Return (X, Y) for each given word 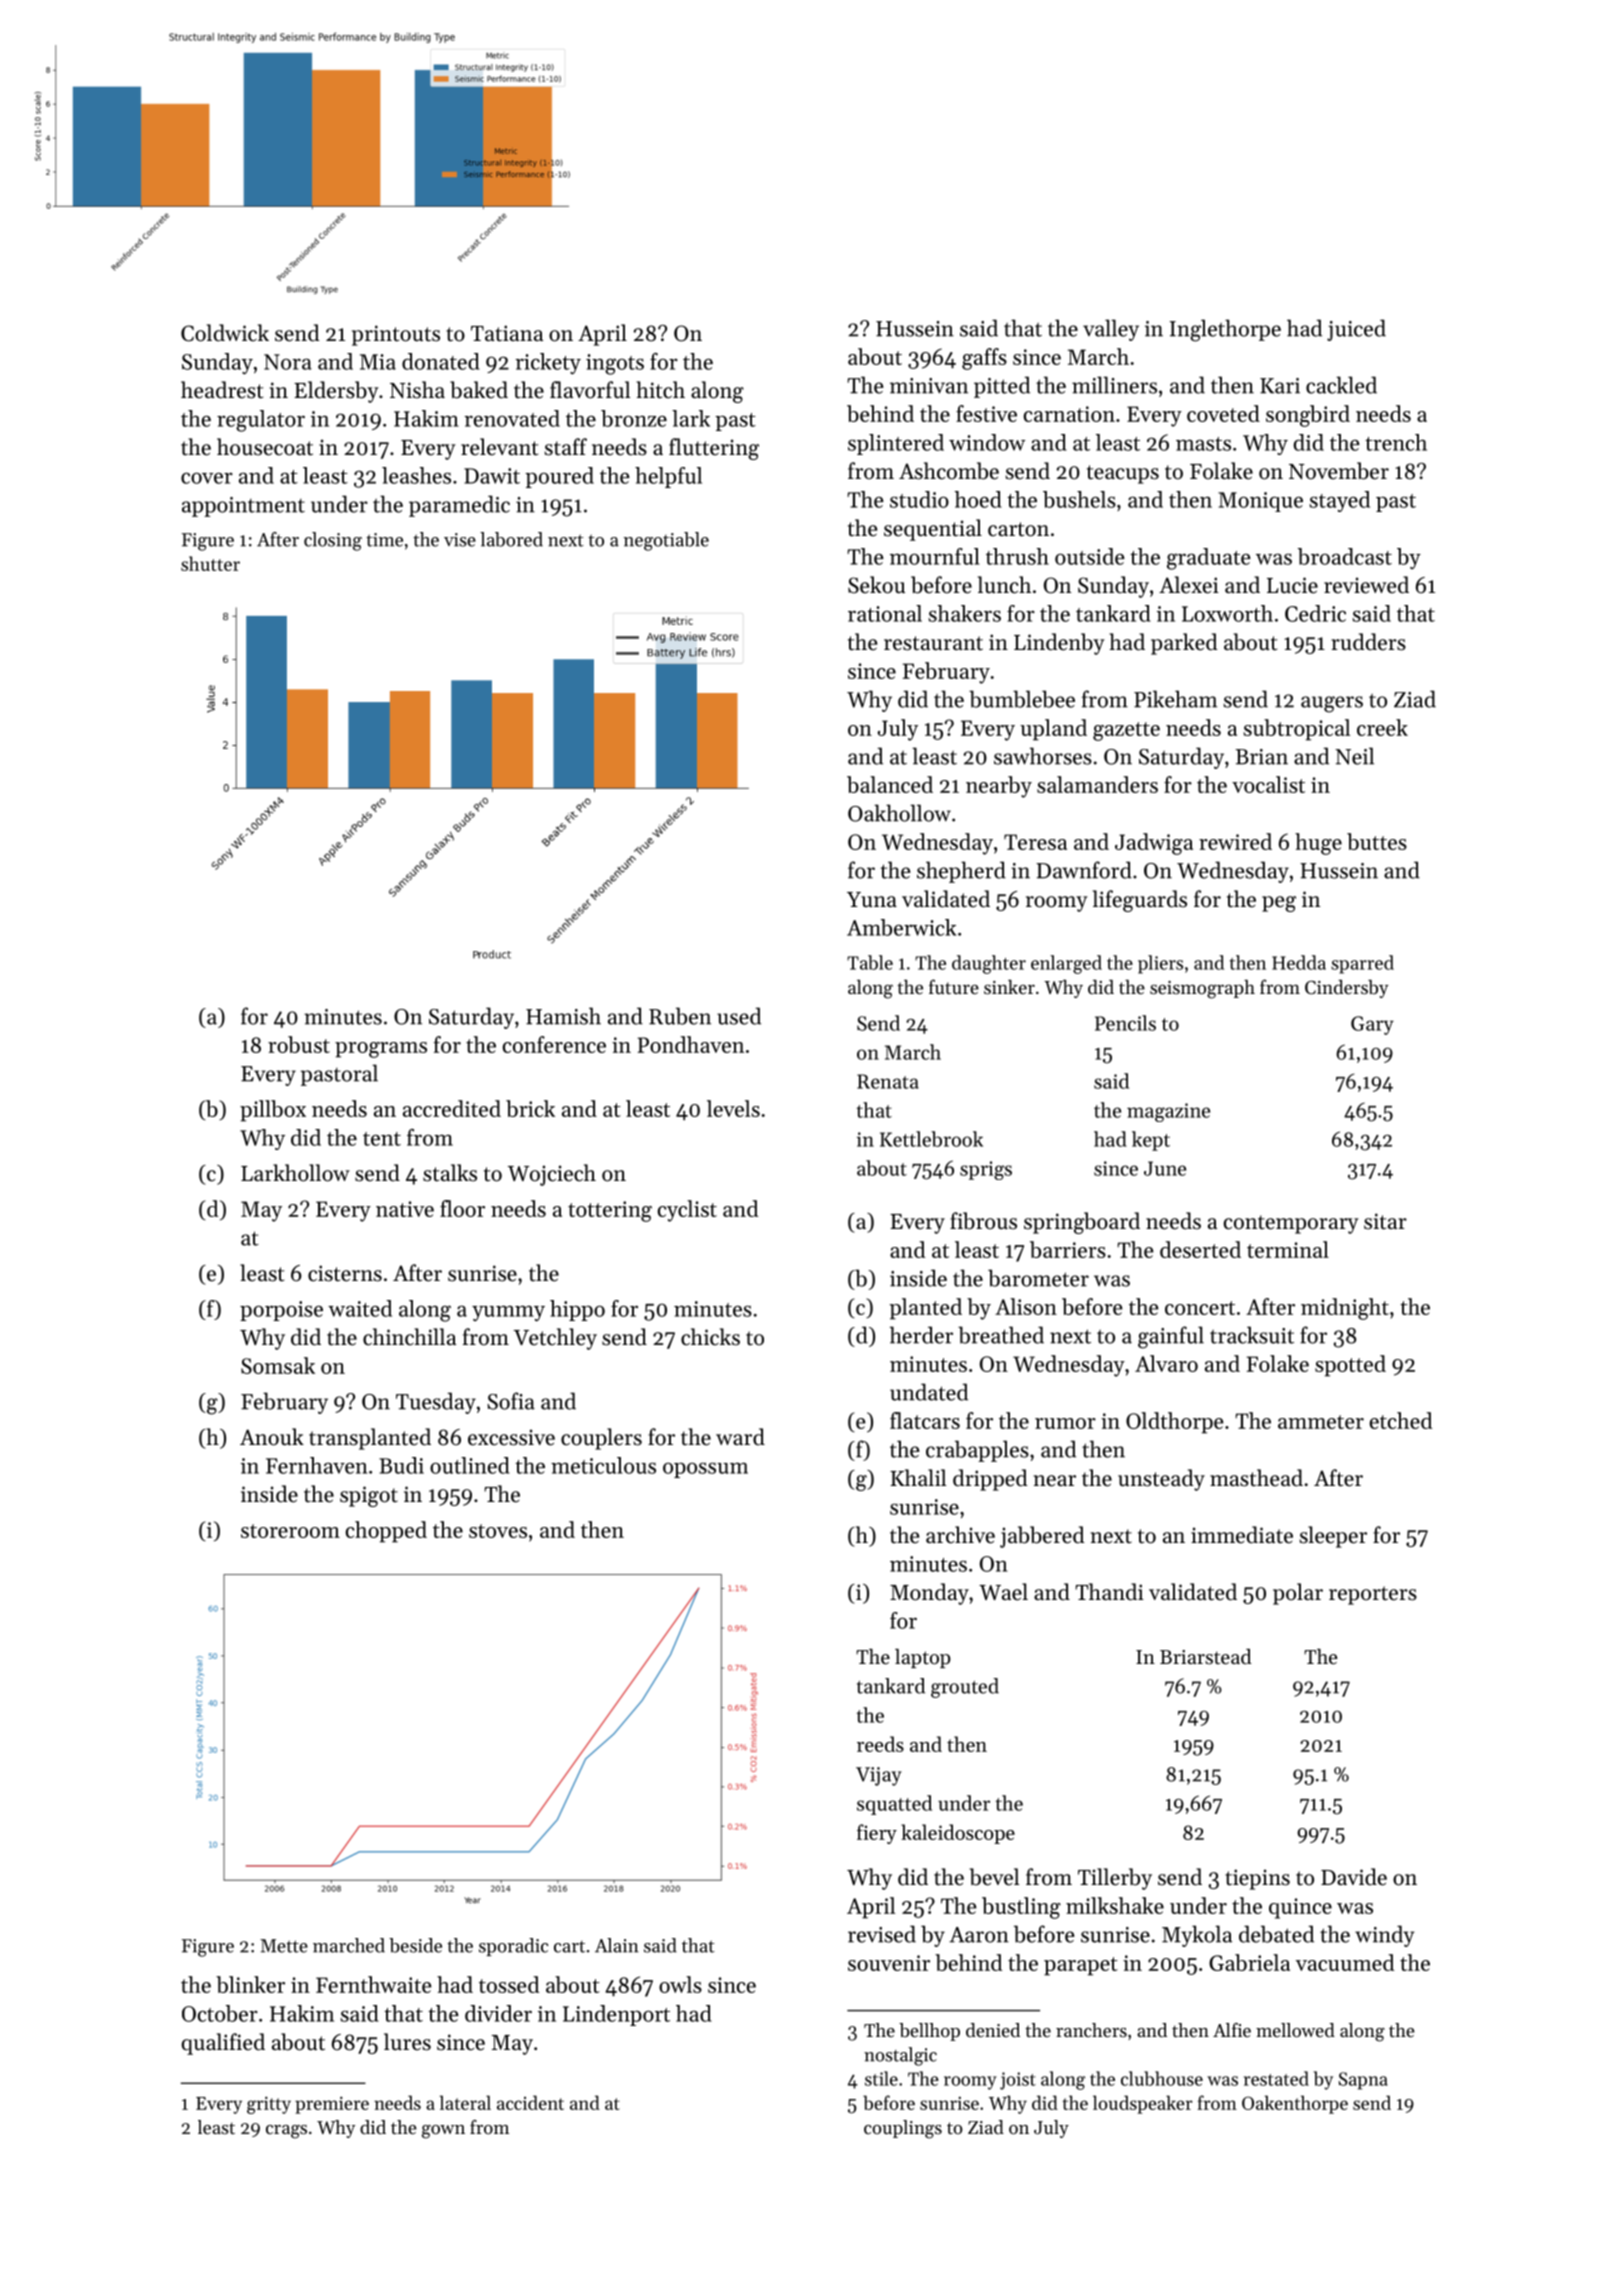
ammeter (1321, 1422)
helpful (668, 477)
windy (1385, 1936)
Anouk (272, 1437)
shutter (210, 563)
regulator (261, 421)
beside (415, 1945)
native (405, 1209)
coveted (1223, 413)
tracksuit (1252, 1335)
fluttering (714, 449)
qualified (223, 2044)
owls (680, 1984)
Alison (1026, 1306)
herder (921, 1335)
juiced (1356, 330)
